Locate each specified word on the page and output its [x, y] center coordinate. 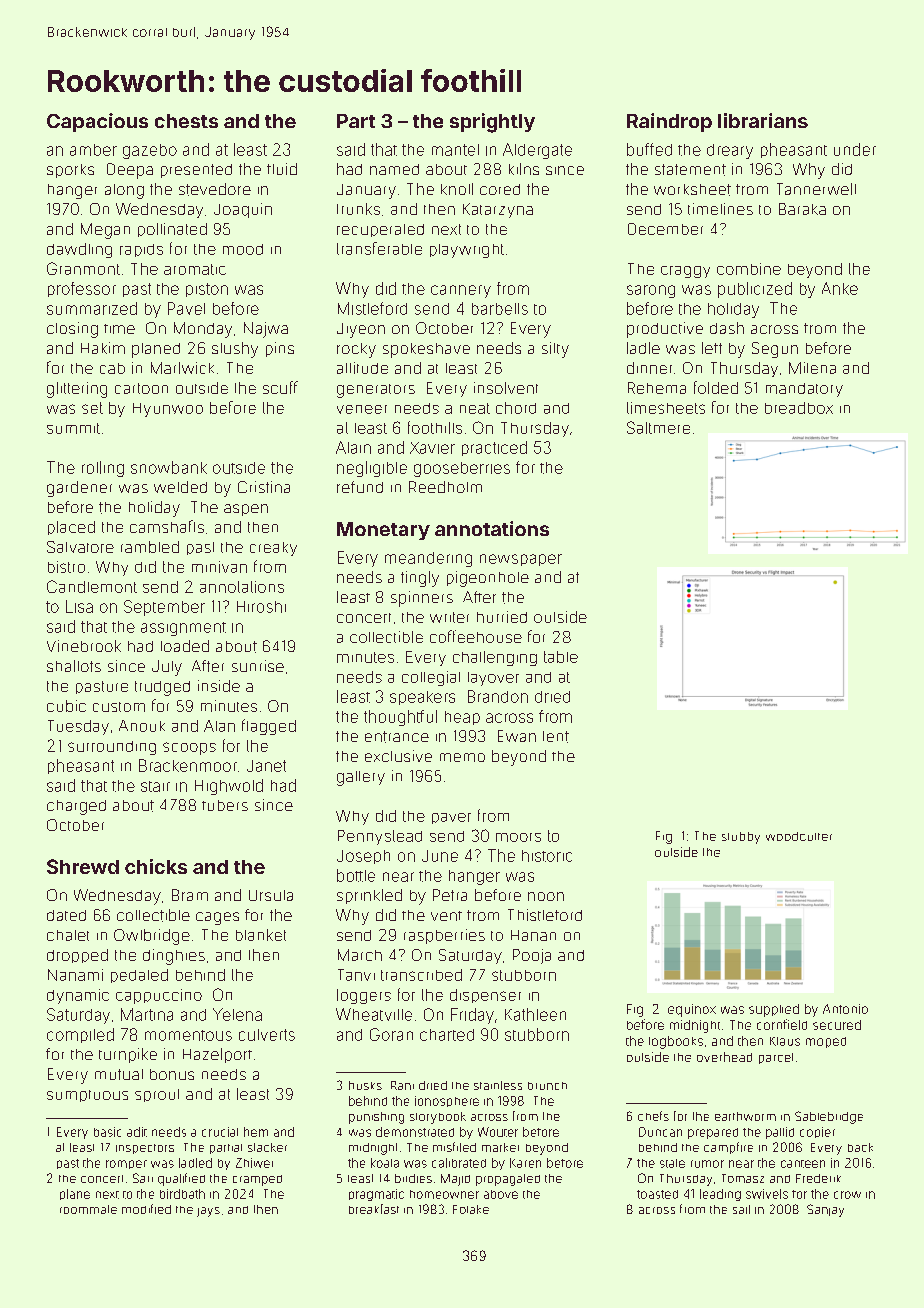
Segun [775, 350]
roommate [88, 1209]
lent [556, 737]
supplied [774, 1010]
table [561, 657]
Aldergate [537, 151]
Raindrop [669, 122]
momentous [188, 1035]
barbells [500, 309]
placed [71, 528]
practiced [494, 448]
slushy [235, 350]
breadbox [799, 408]
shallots [74, 666]
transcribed [421, 975]
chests [186, 121]
